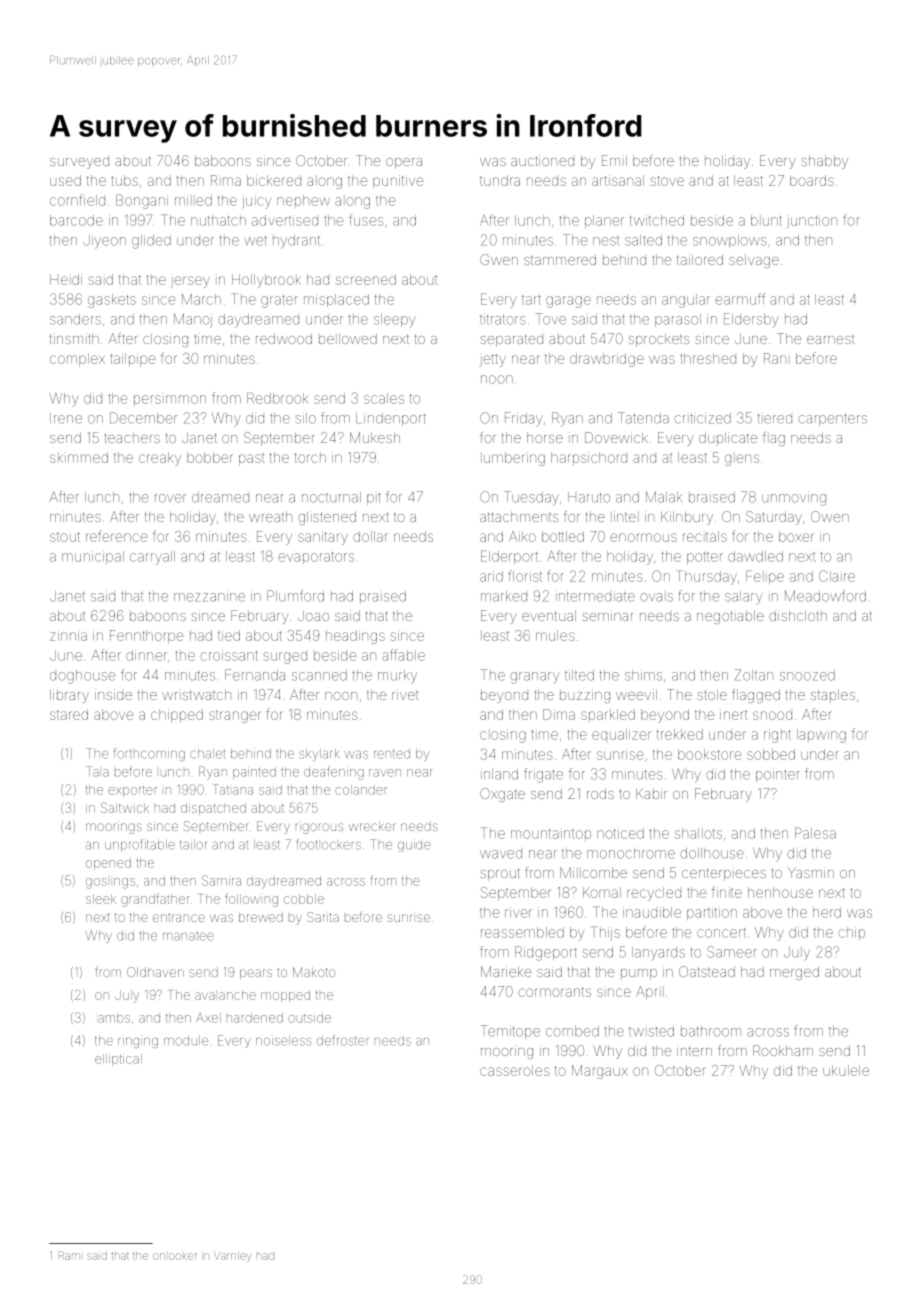 This page has width=924, height=1308. Describe the element at coordinates (232, 1257) in the page. I see `Varnley` at that location.
